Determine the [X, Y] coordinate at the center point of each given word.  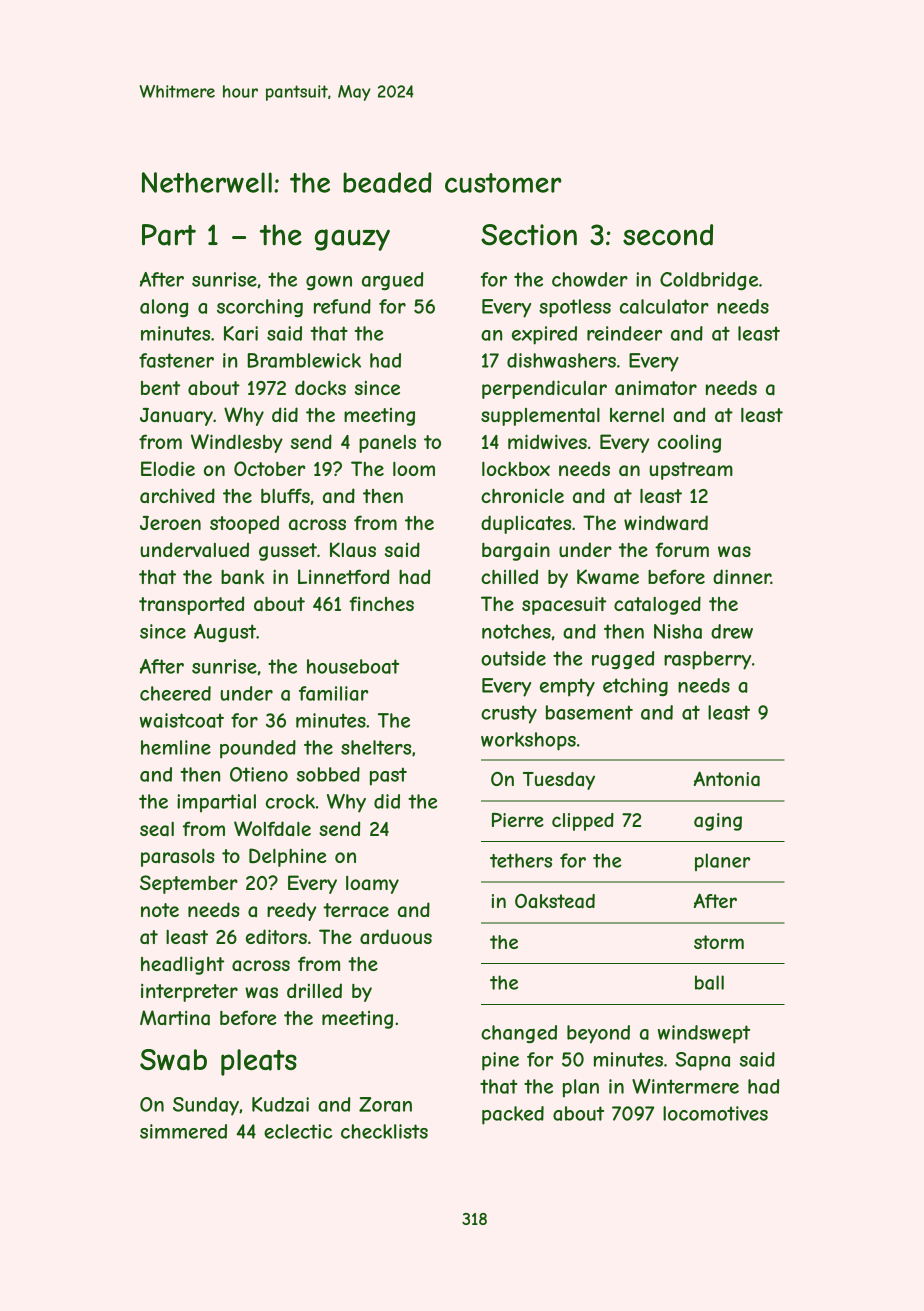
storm [719, 942]
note [160, 910]
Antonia [727, 779]
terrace [356, 910]
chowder [590, 279]
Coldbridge [709, 281]
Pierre [518, 820]
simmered [183, 1131]
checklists [384, 1131]
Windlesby [237, 443]
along [164, 308]
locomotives [715, 1113]
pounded [258, 749]
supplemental [540, 417]
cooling [689, 444]
